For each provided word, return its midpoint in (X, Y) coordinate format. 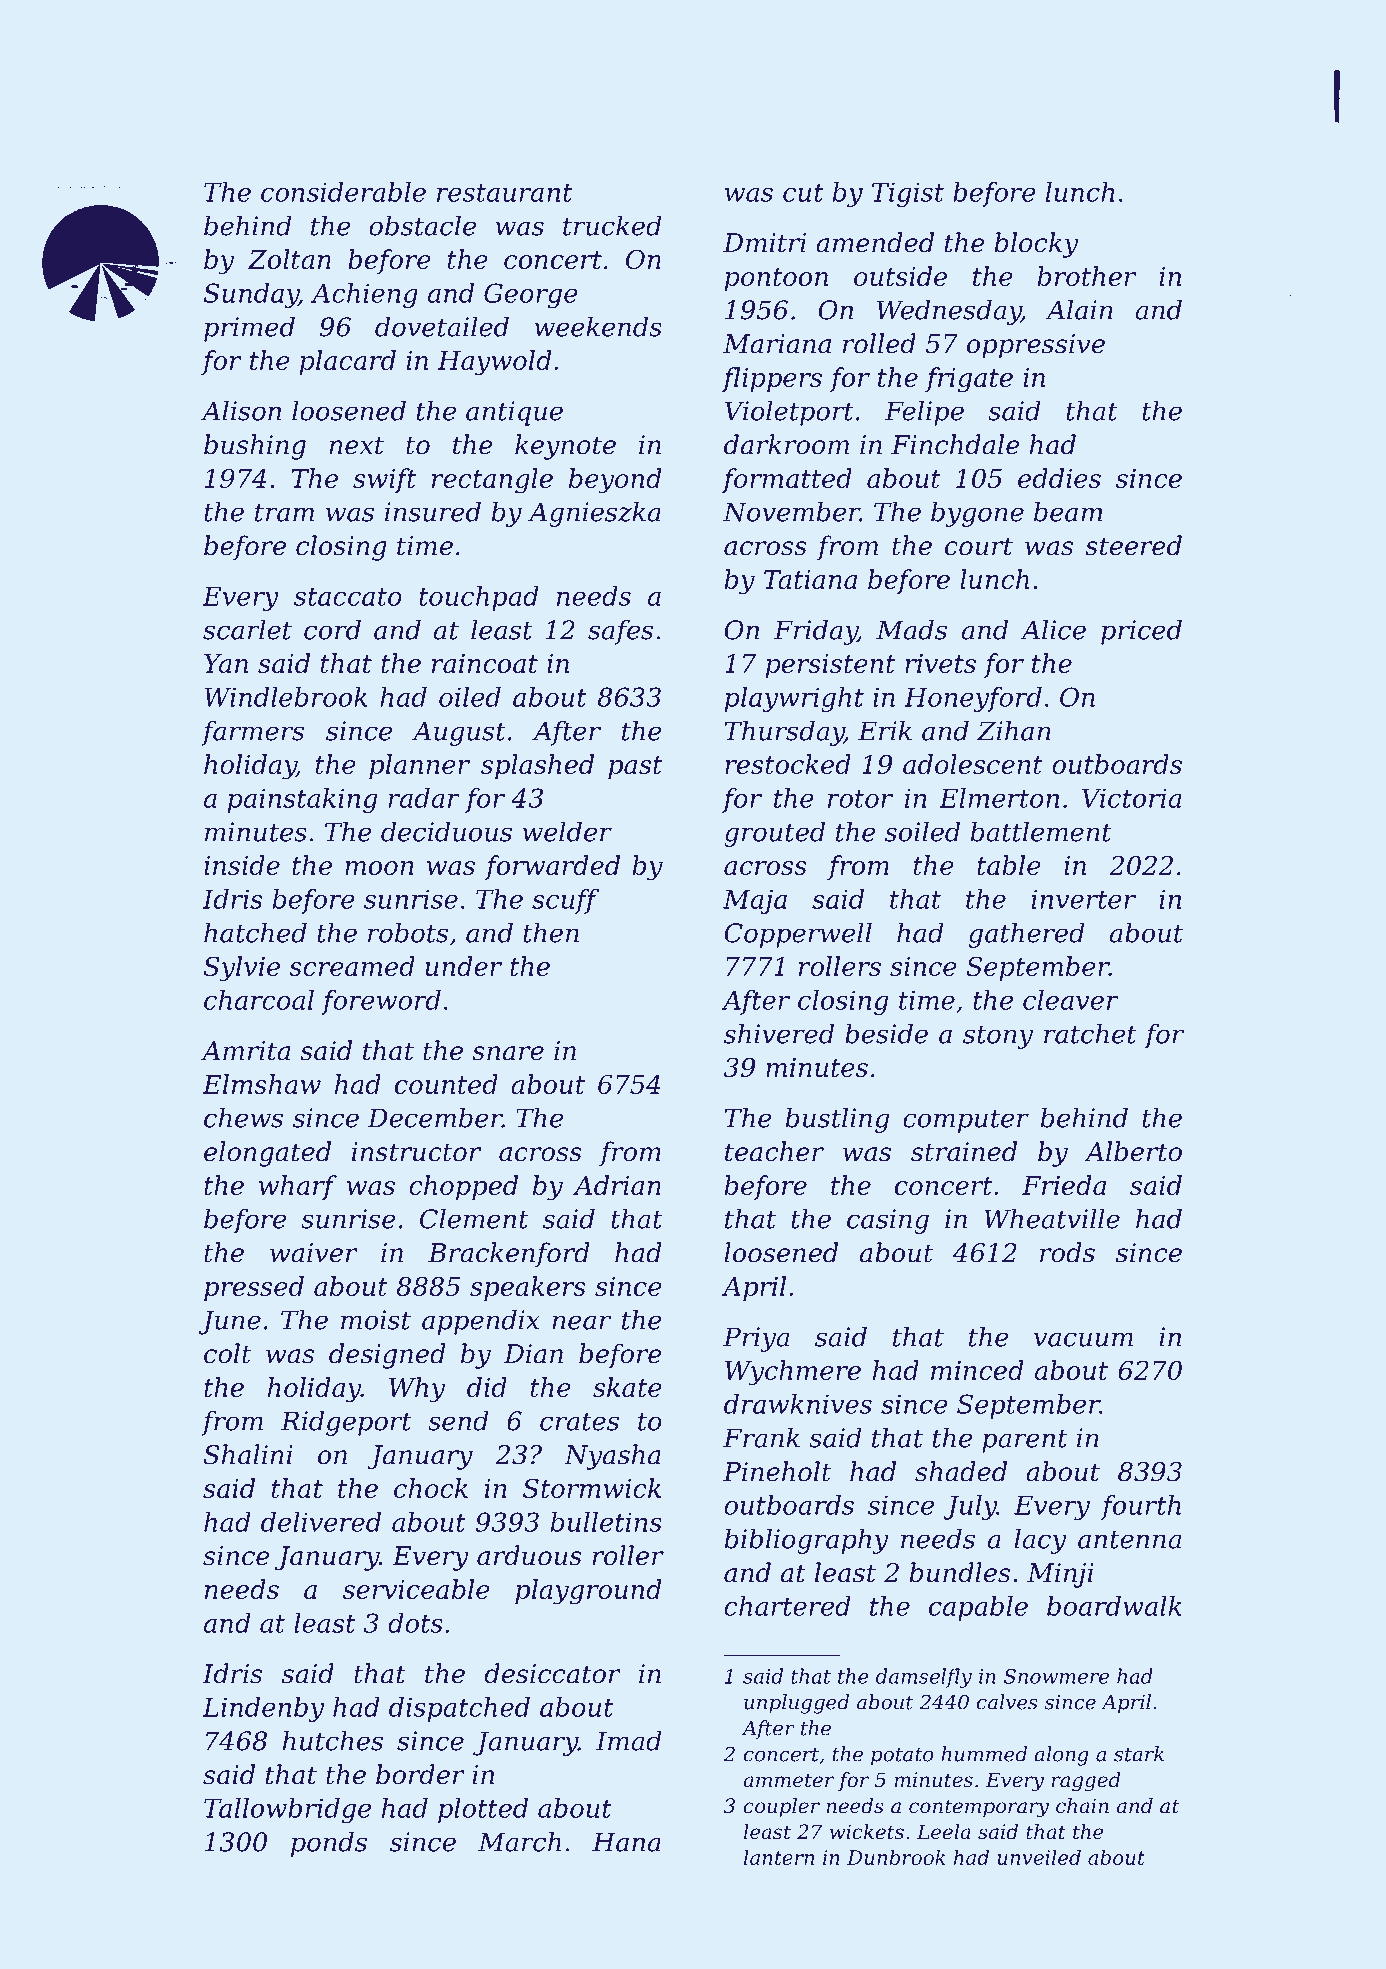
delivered (321, 1522)
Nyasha (612, 1457)
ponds (329, 1844)
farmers (252, 733)
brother (1087, 276)
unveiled (1039, 1857)
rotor (860, 799)
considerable (343, 192)
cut (803, 193)
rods (1067, 1252)
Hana (626, 1842)
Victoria (1132, 798)
